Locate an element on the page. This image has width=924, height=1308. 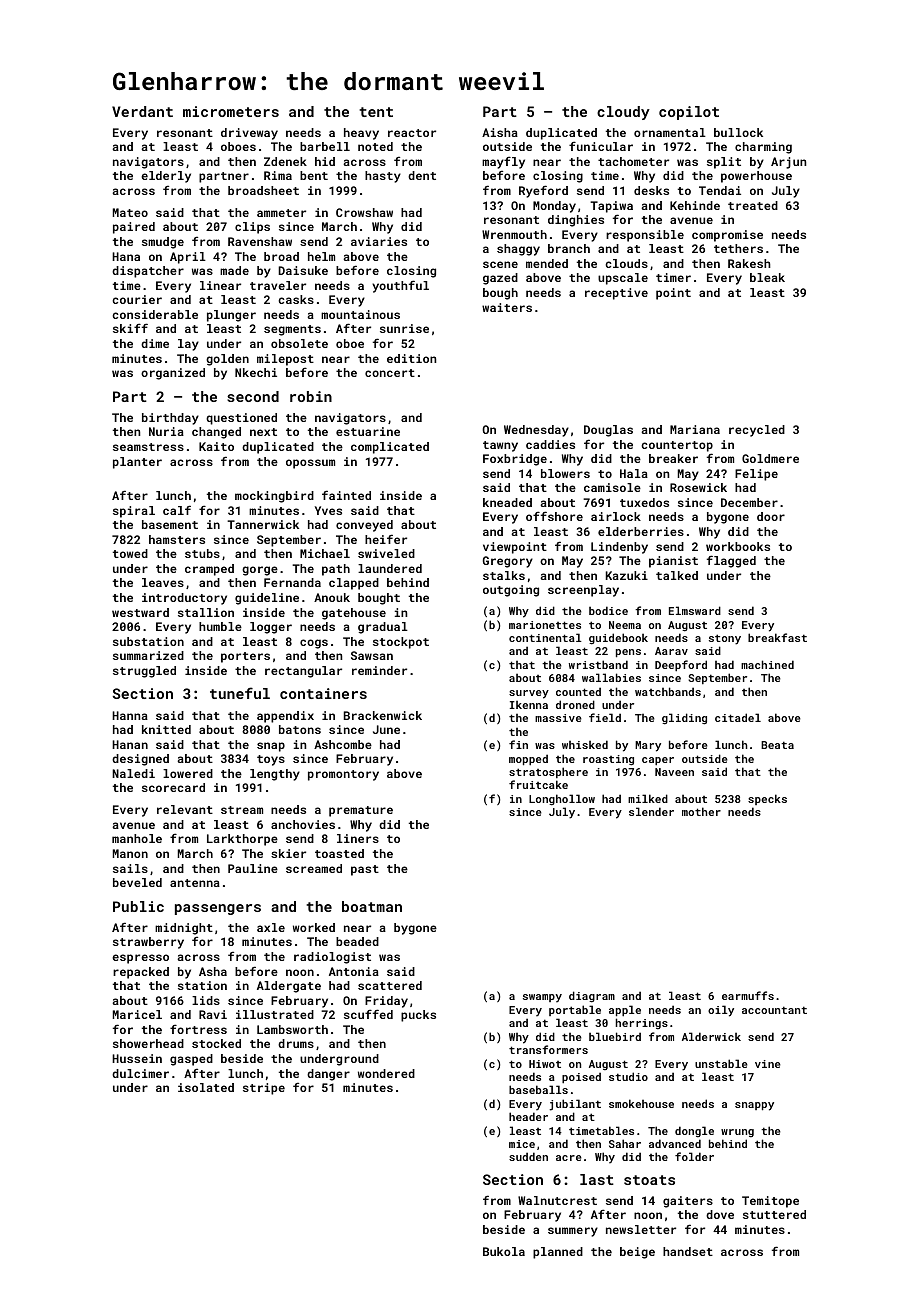
boatman is located at coordinates (372, 906).
